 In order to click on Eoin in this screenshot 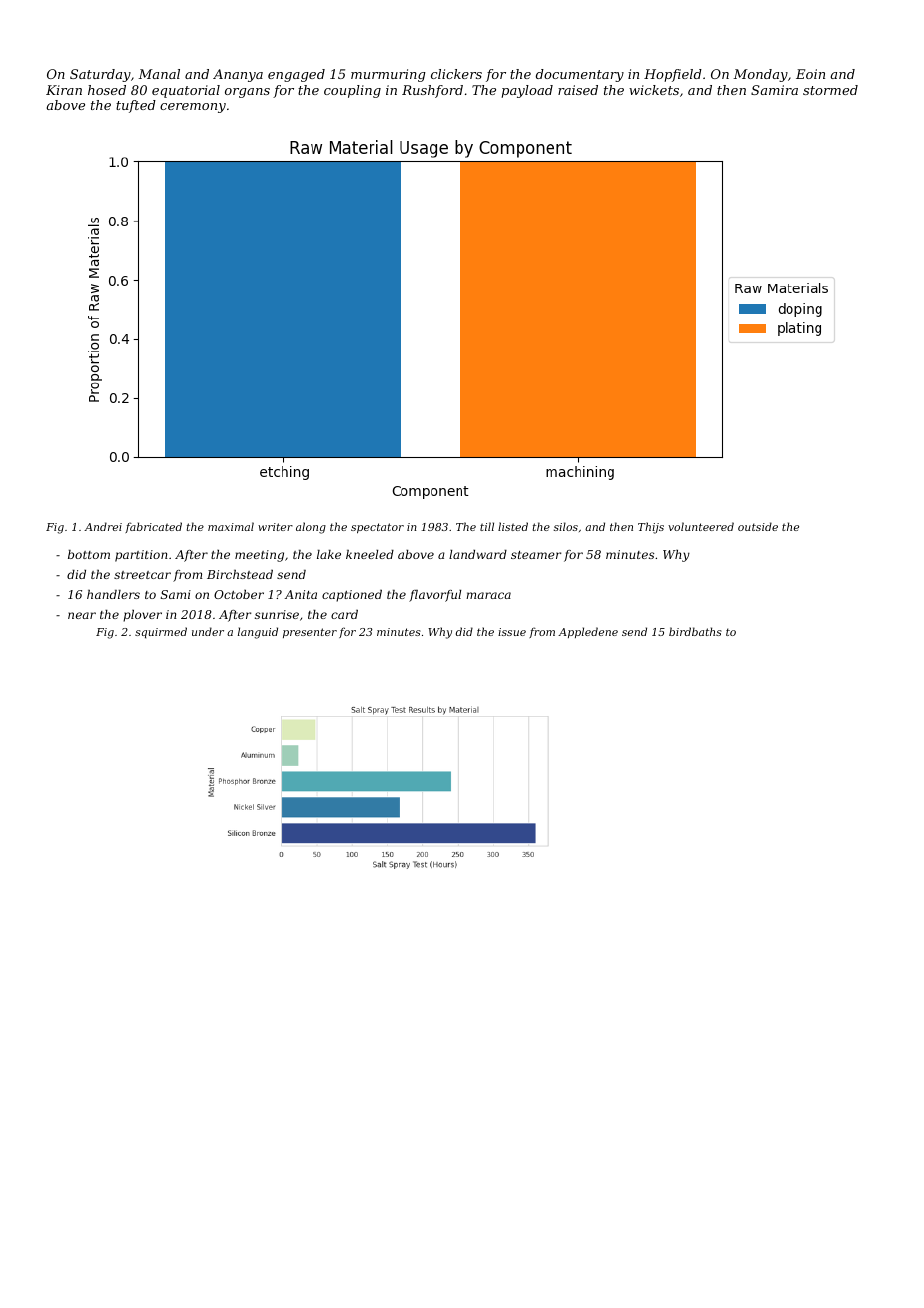, I will do `click(810, 74)`.
